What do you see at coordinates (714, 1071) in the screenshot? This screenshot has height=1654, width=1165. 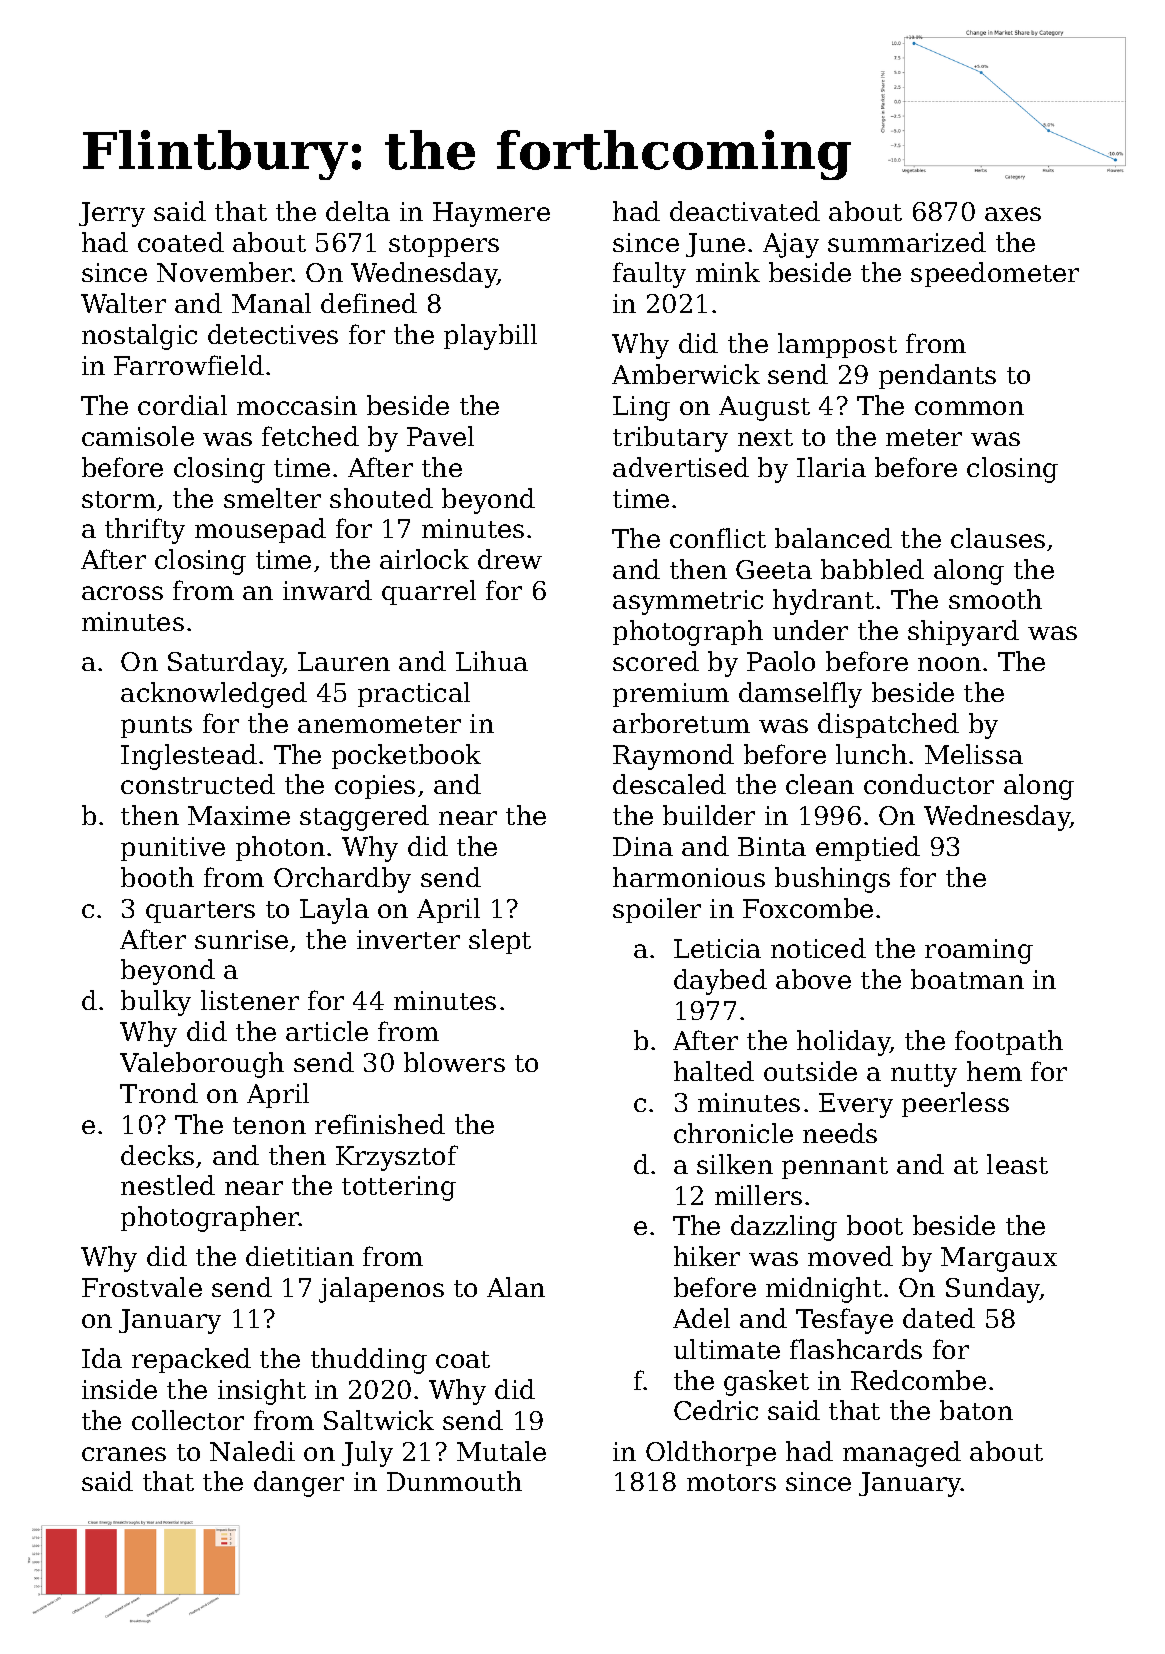 I see `halted` at bounding box center [714, 1071].
